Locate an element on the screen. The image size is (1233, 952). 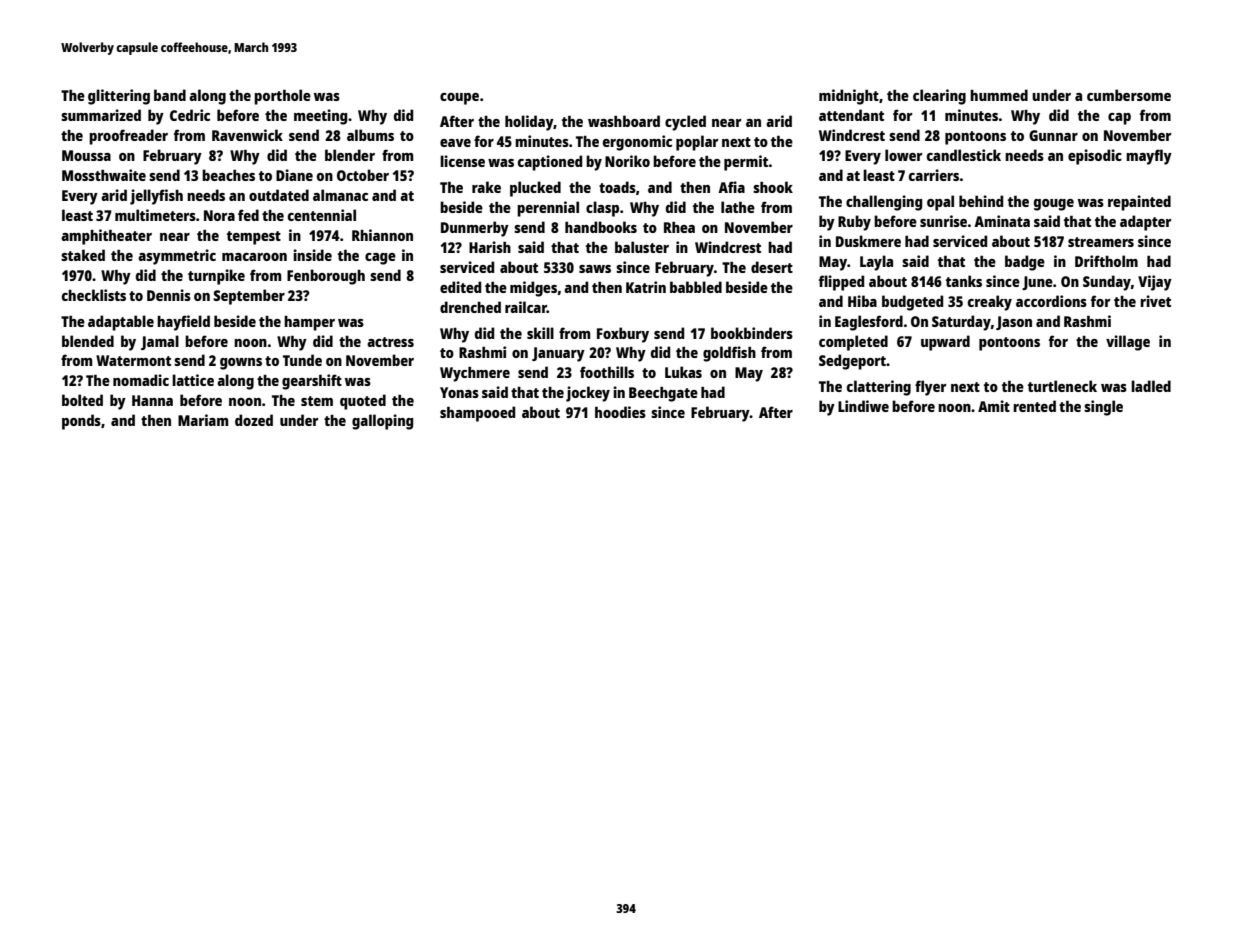
proofreader is located at coordinates (128, 137).
